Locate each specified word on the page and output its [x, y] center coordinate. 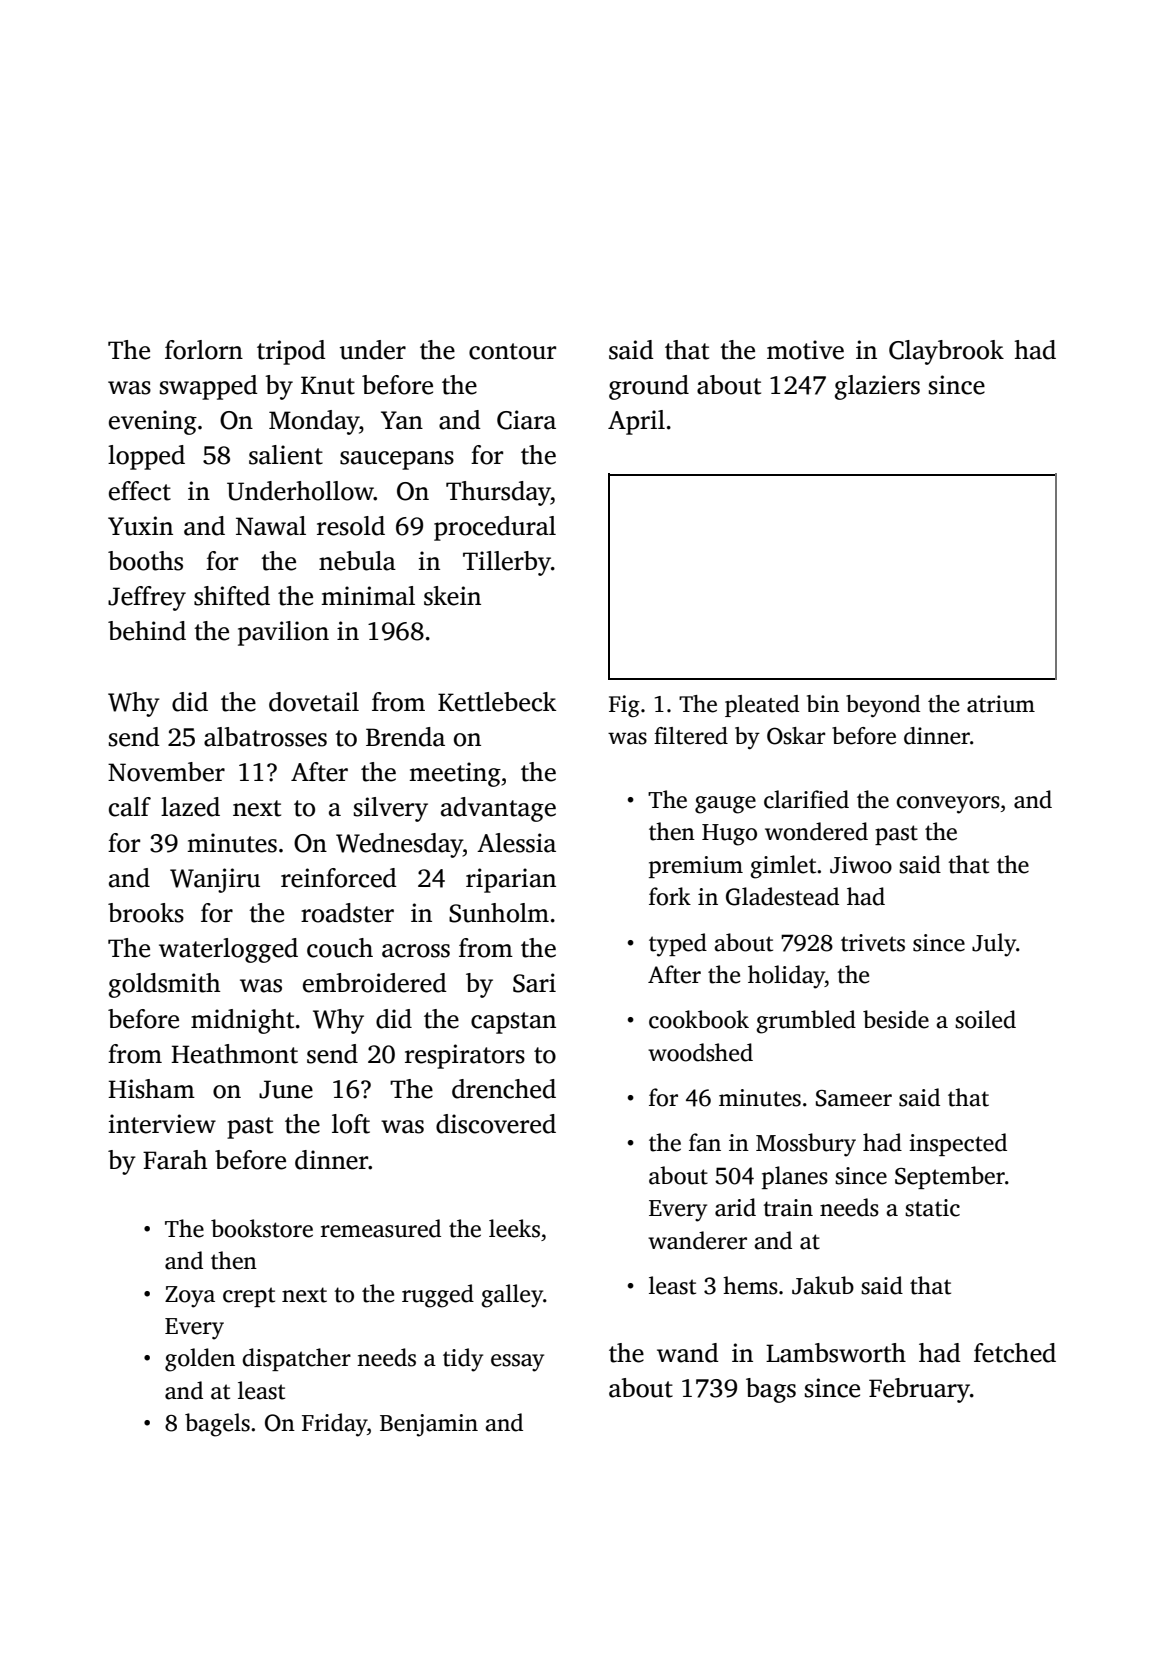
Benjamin [429, 1425]
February [919, 1390]
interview [162, 1124]
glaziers [877, 387]
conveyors [948, 805]
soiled [985, 1019]
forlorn [204, 350]
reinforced [339, 878]
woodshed [700, 1052]
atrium [1001, 704]
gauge [725, 805]
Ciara [526, 420]
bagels [217, 1425]
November [166, 772]
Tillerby [507, 563]
